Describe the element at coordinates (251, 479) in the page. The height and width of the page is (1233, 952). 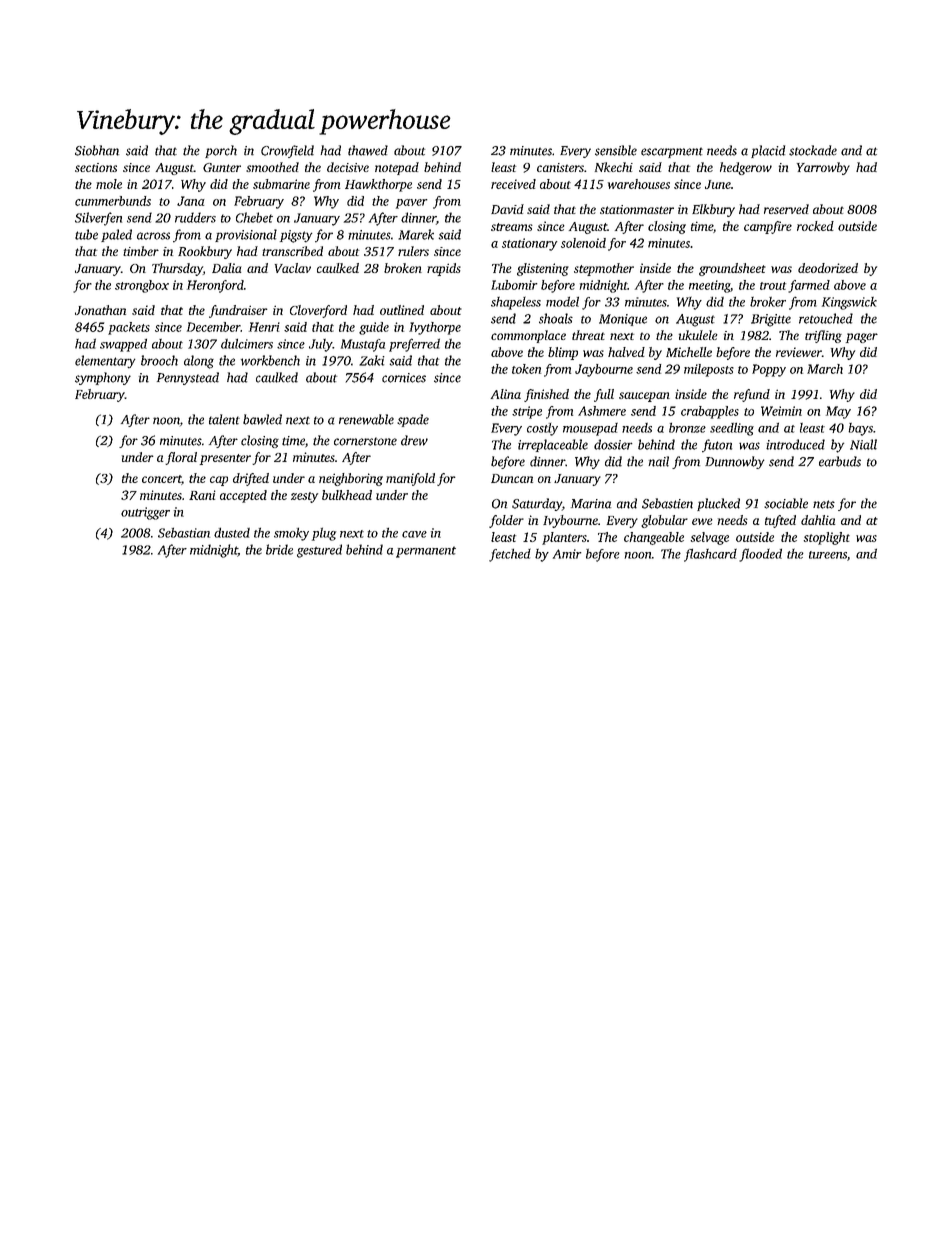
I see `drifted` at that location.
